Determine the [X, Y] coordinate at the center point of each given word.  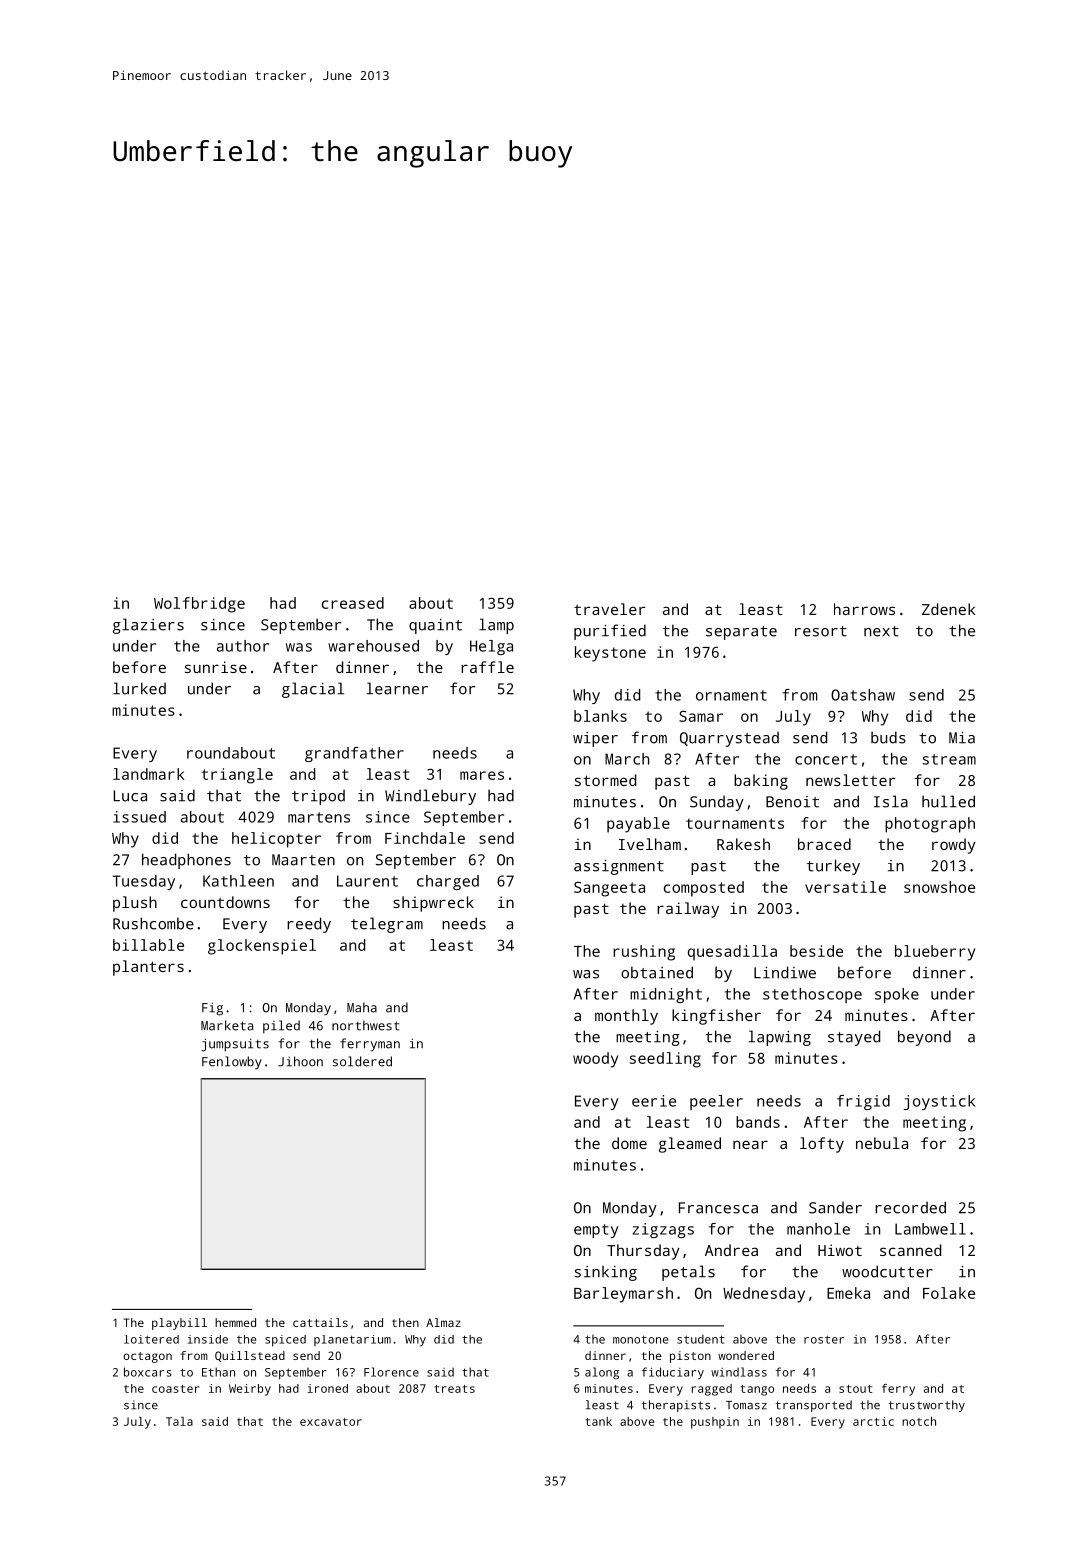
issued [139, 817]
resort [821, 631]
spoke [897, 995]
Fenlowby [232, 1063]
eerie [654, 1101]
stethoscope [812, 995]
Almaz [443, 1322]
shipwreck [433, 904]
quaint [435, 626]
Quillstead [250, 1356]
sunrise [216, 667]
